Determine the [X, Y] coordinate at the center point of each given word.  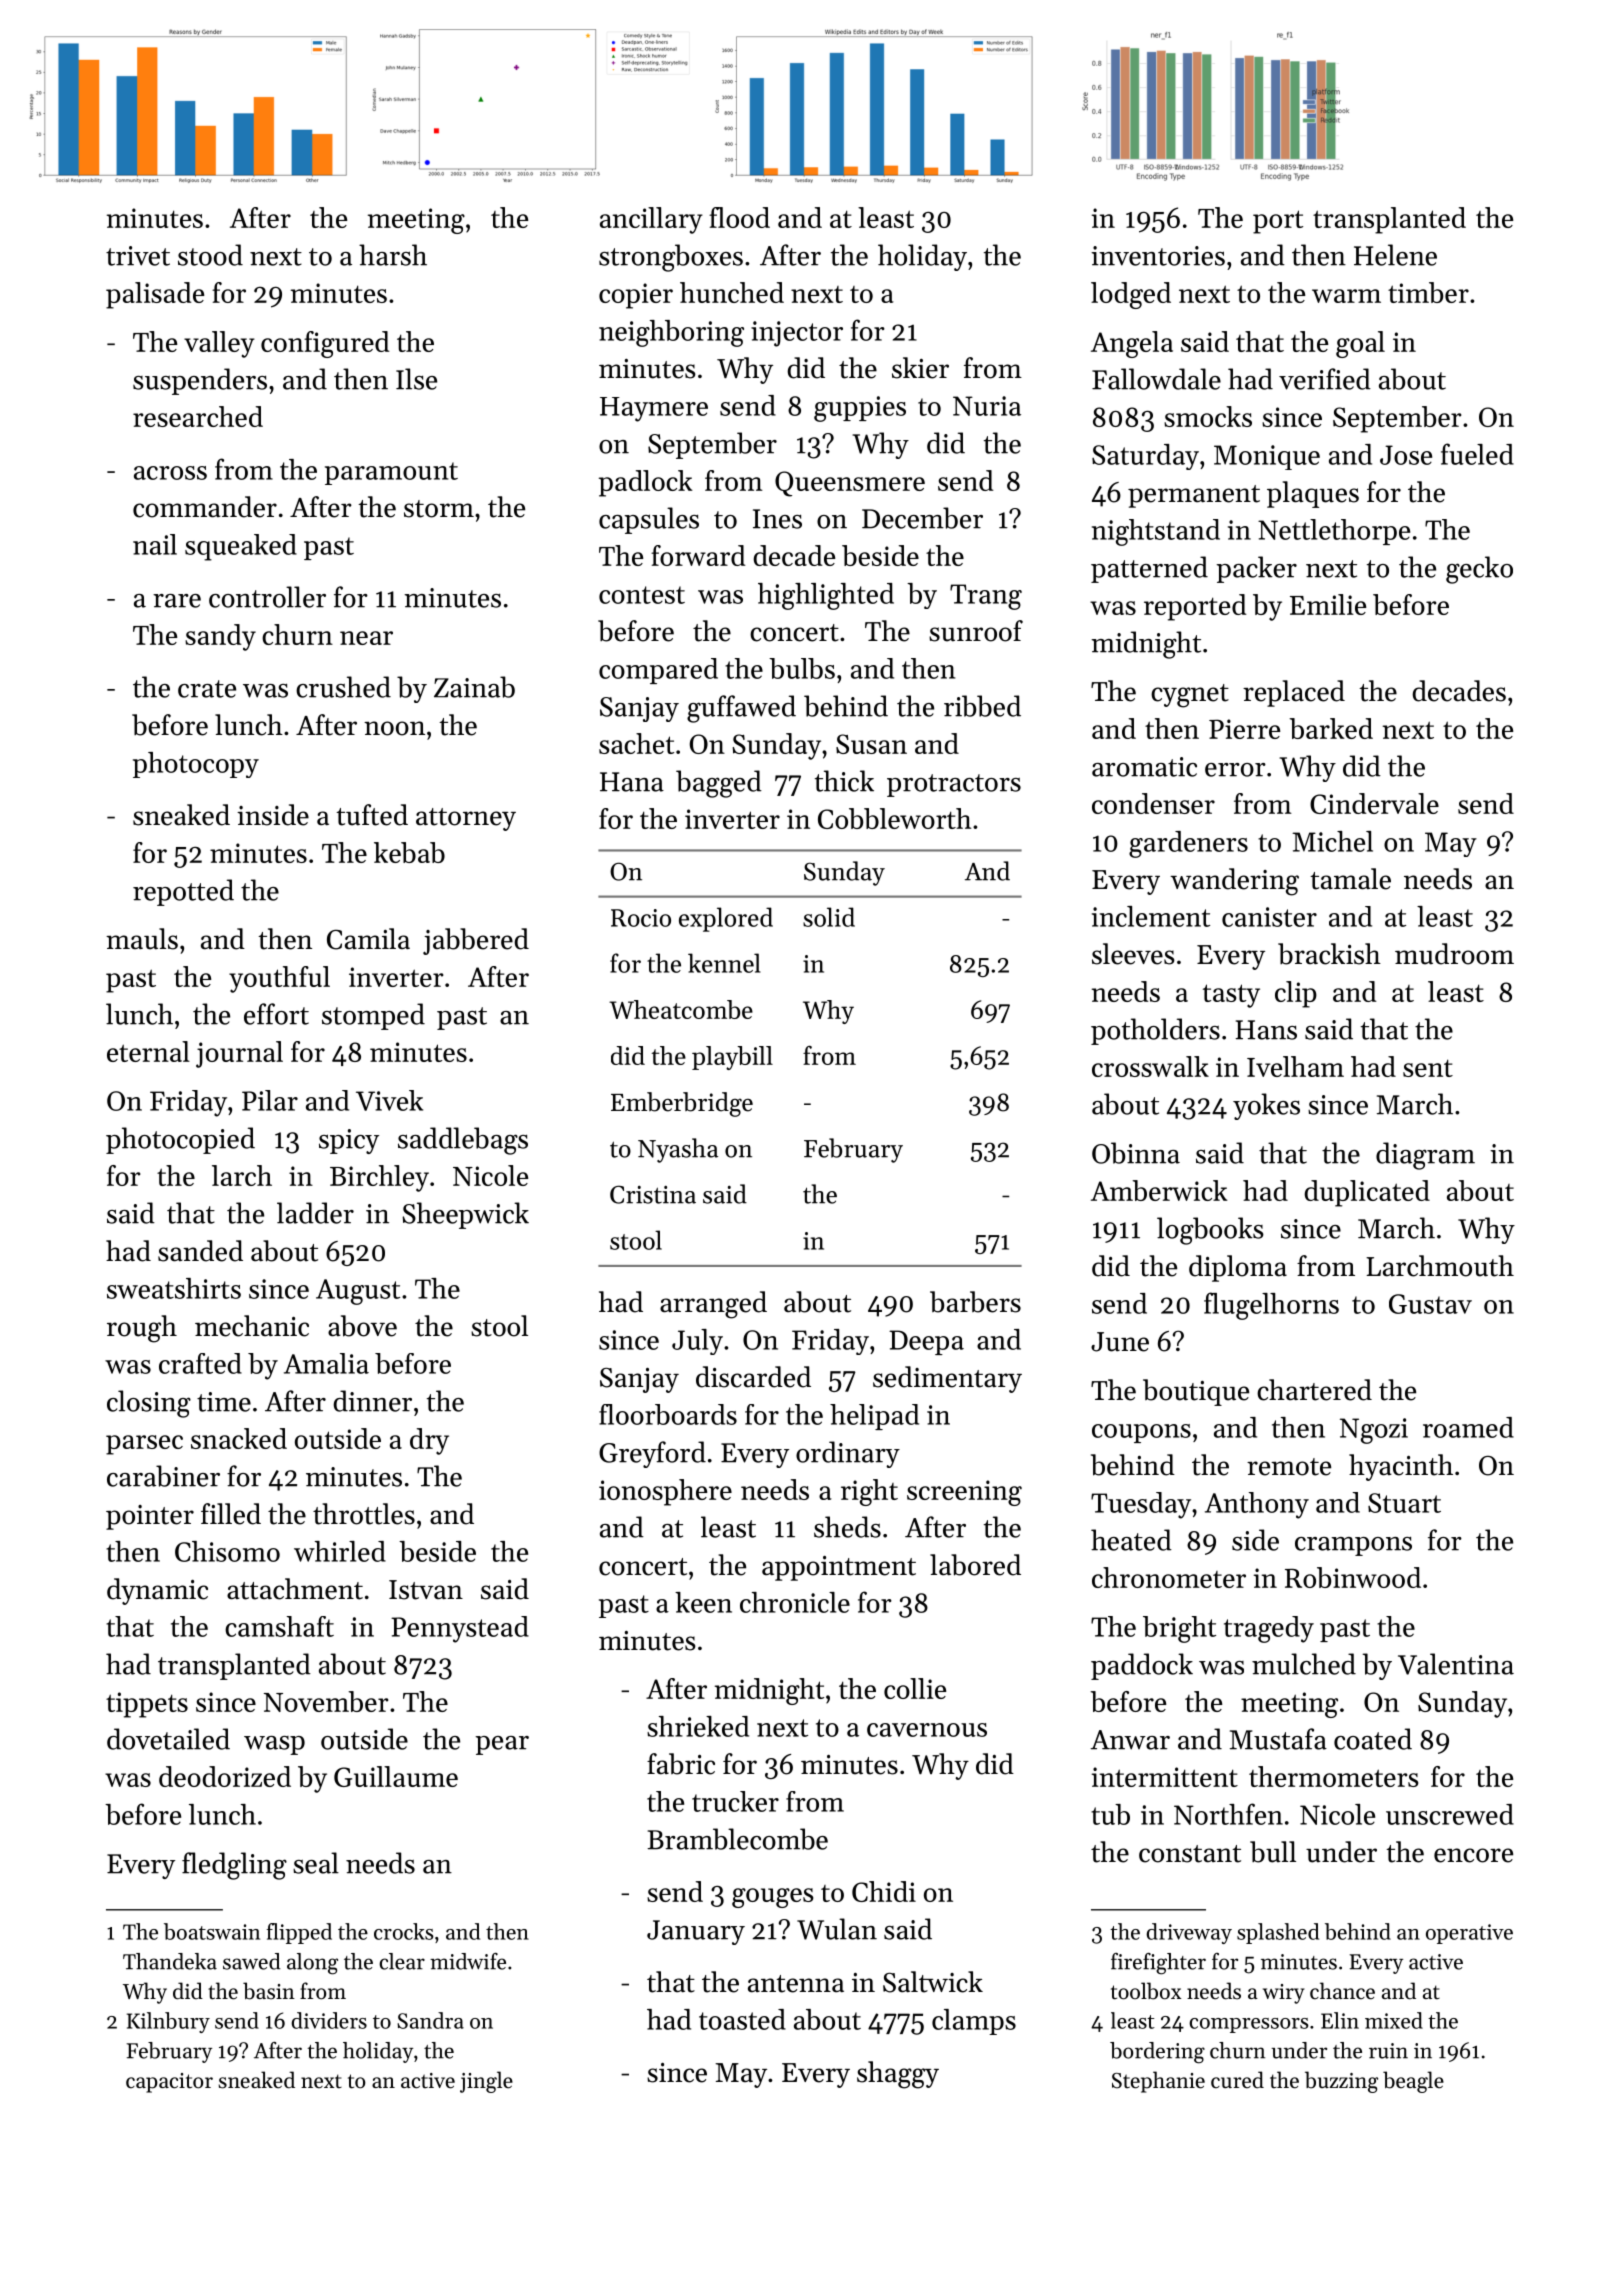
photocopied [180, 1140]
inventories [1158, 256]
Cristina [653, 1194]
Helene [1395, 255]
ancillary [651, 220]
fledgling [234, 1866]
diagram [1425, 1156]
